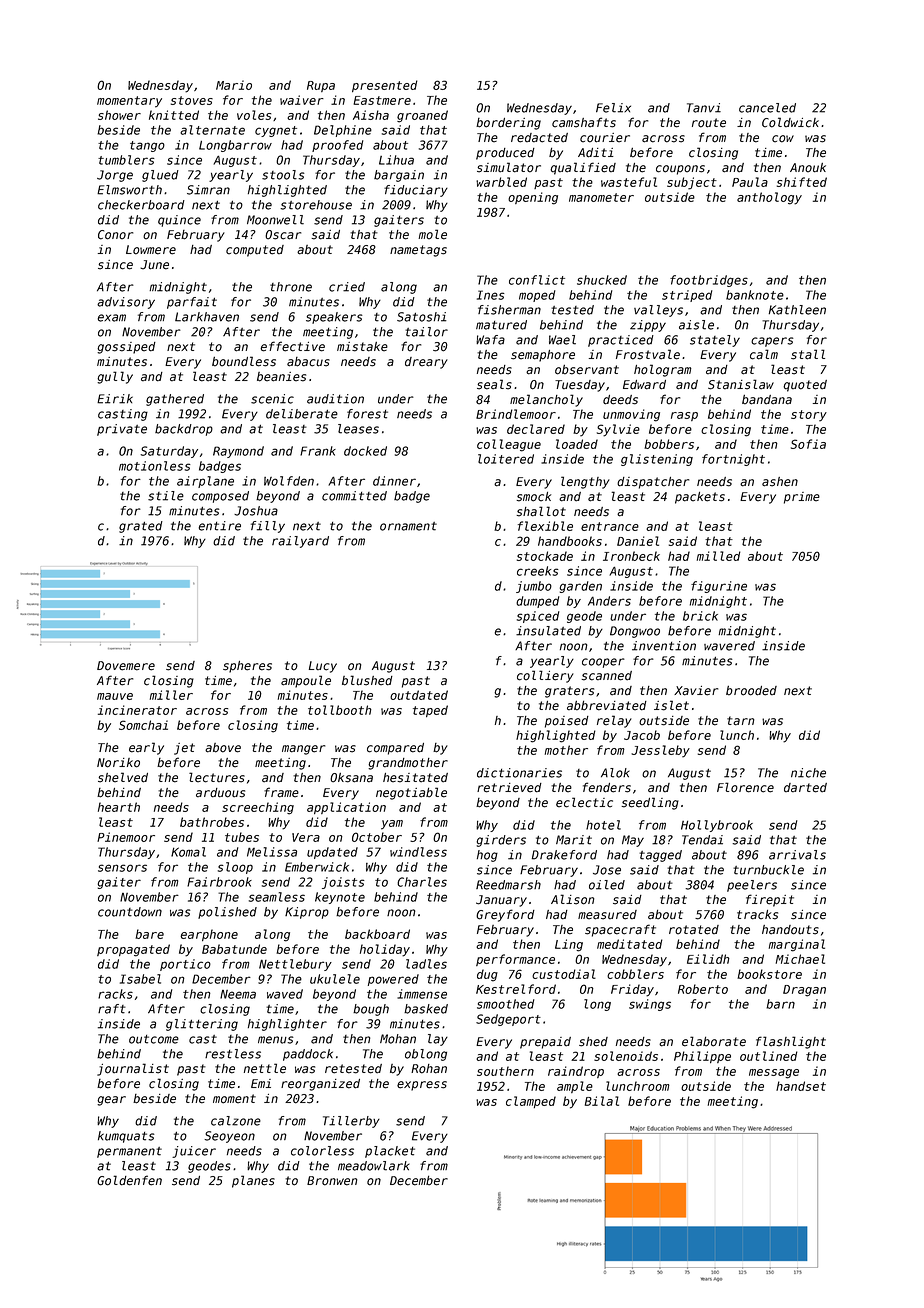  What do you see at coordinates (122, 868) in the screenshot?
I see `sensors` at bounding box center [122, 868].
